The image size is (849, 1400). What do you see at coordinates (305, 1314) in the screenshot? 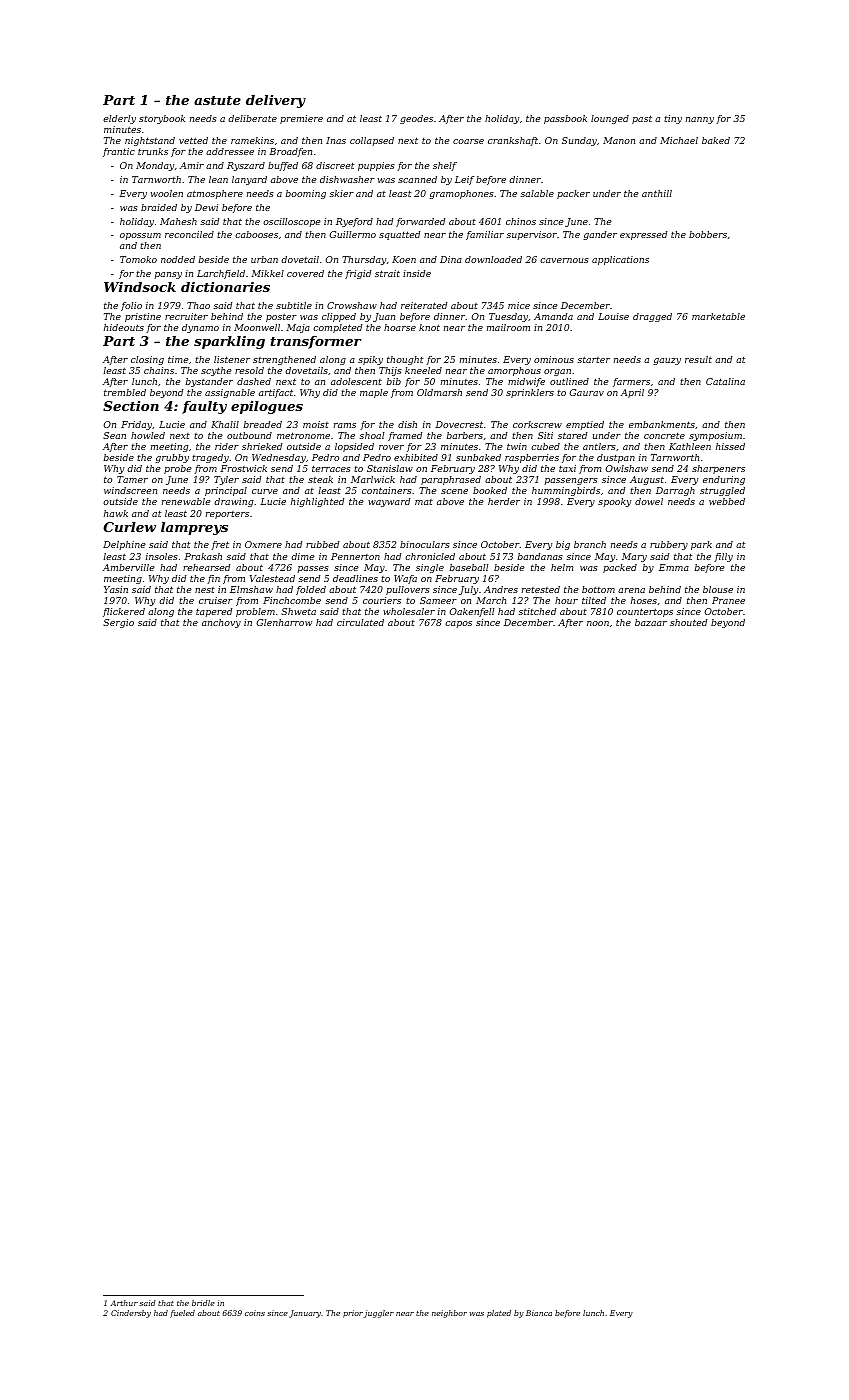
I see `January` at bounding box center [305, 1314].
